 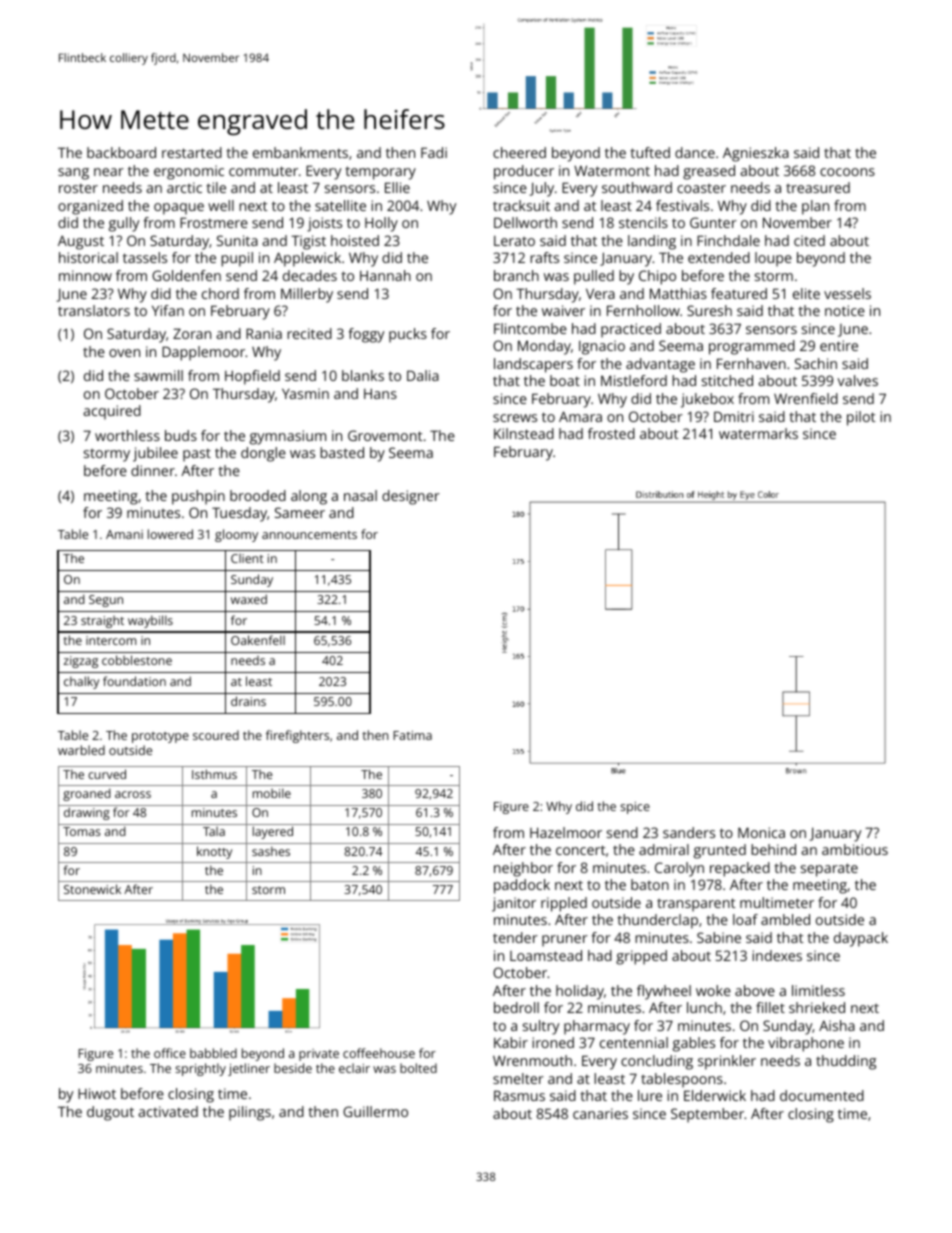 I want to click on office, so click(x=170, y=1053).
